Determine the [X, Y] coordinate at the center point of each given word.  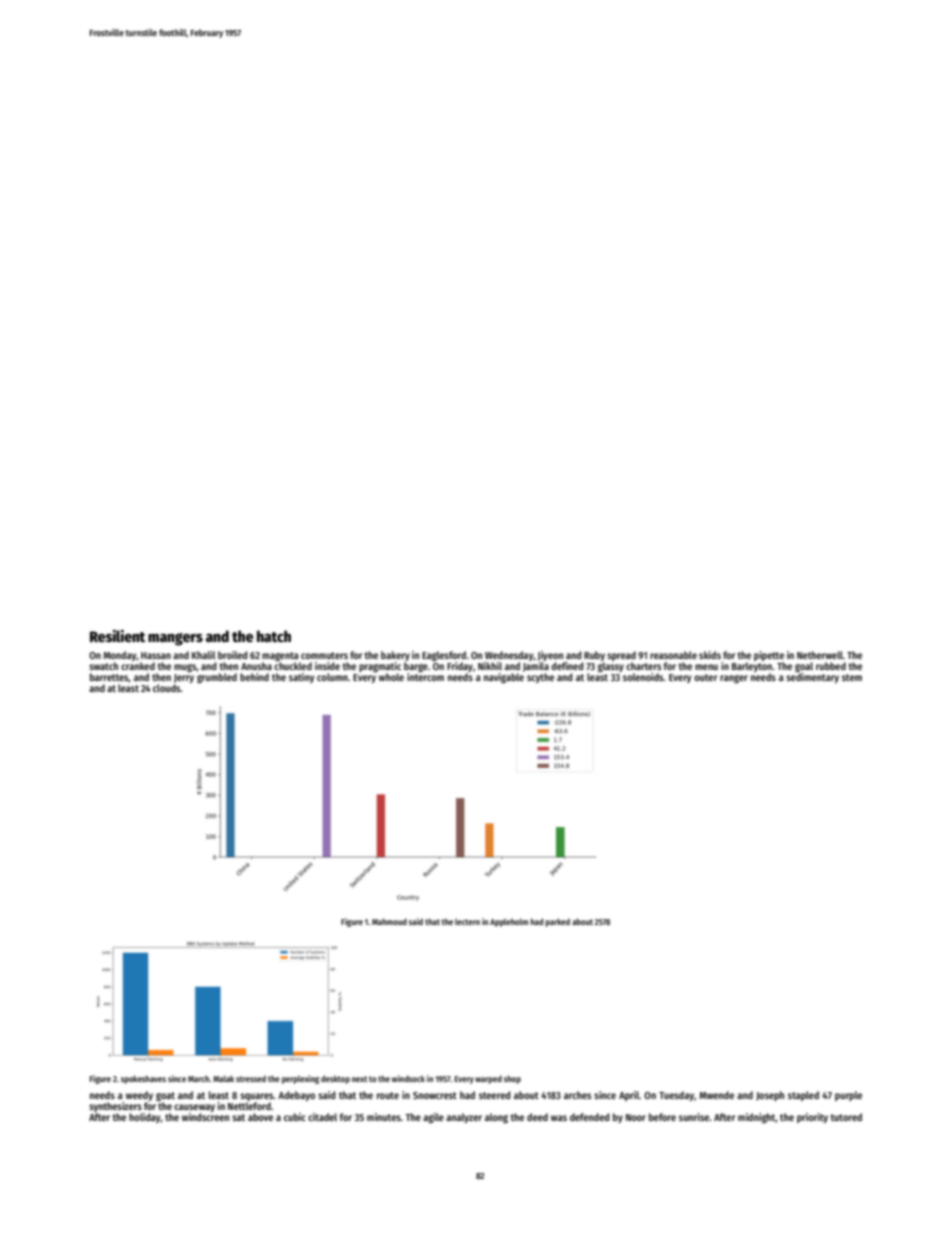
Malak [223, 1078]
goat [165, 1096]
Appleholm [509, 922]
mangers [175, 639]
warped [488, 1079]
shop [512, 1079]
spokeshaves [143, 1079]
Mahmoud [389, 921]
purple [848, 1096]
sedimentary [812, 678]
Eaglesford [444, 656]
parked [558, 922]
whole [391, 677]
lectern [467, 922]
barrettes [109, 677]
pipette [769, 656]
